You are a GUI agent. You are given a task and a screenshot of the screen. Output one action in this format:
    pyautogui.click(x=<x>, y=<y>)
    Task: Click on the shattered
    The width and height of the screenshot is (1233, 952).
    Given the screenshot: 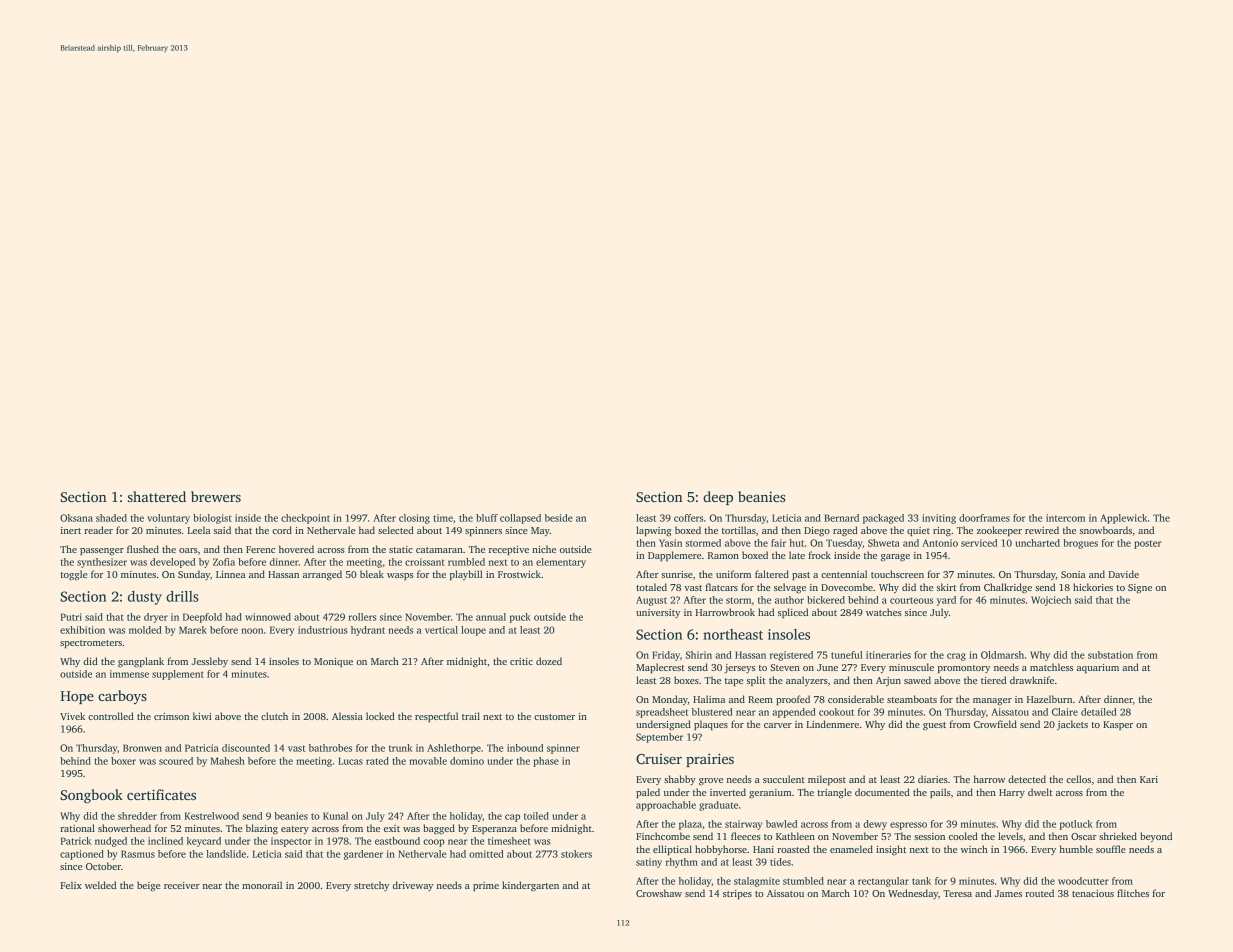 What is the action you would take?
    pyautogui.click(x=157, y=496)
